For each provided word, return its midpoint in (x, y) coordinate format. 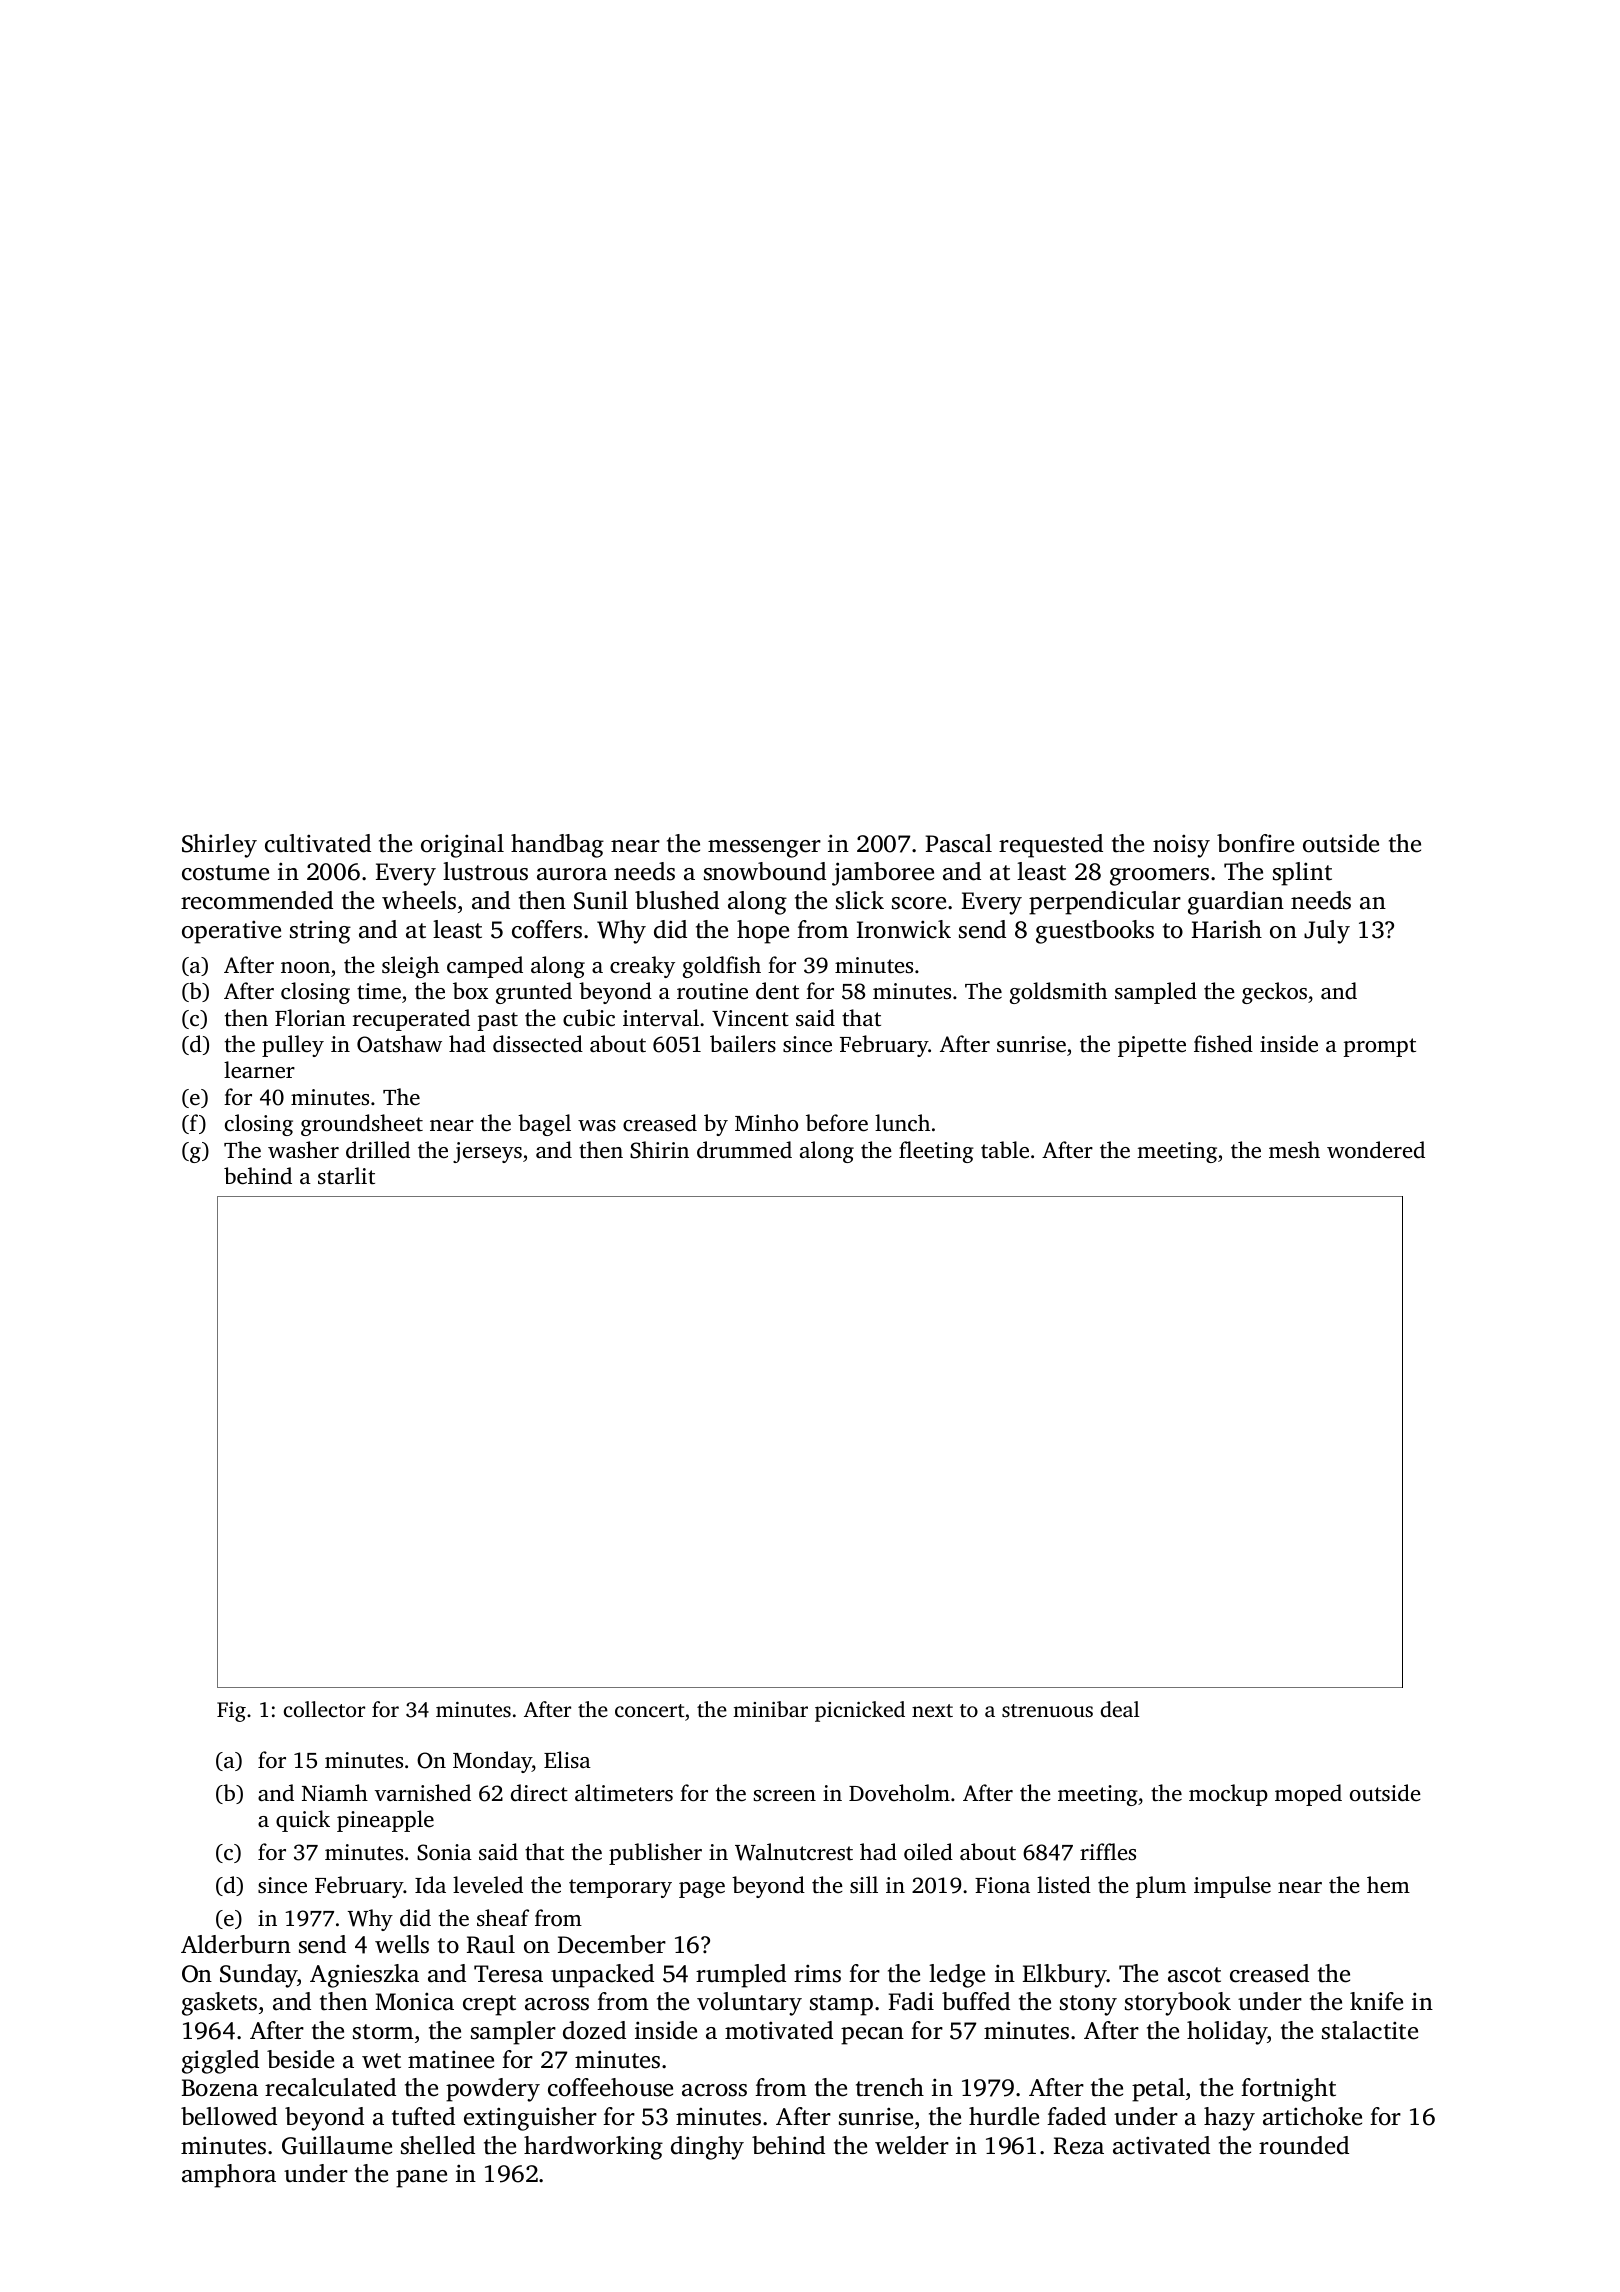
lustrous (485, 871)
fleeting (936, 1152)
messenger (764, 849)
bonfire (1255, 843)
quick (303, 1821)
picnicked (860, 1711)
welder (912, 2145)
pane (421, 2179)
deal (1120, 1709)
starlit (346, 1175)
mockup (1228, 1795)
